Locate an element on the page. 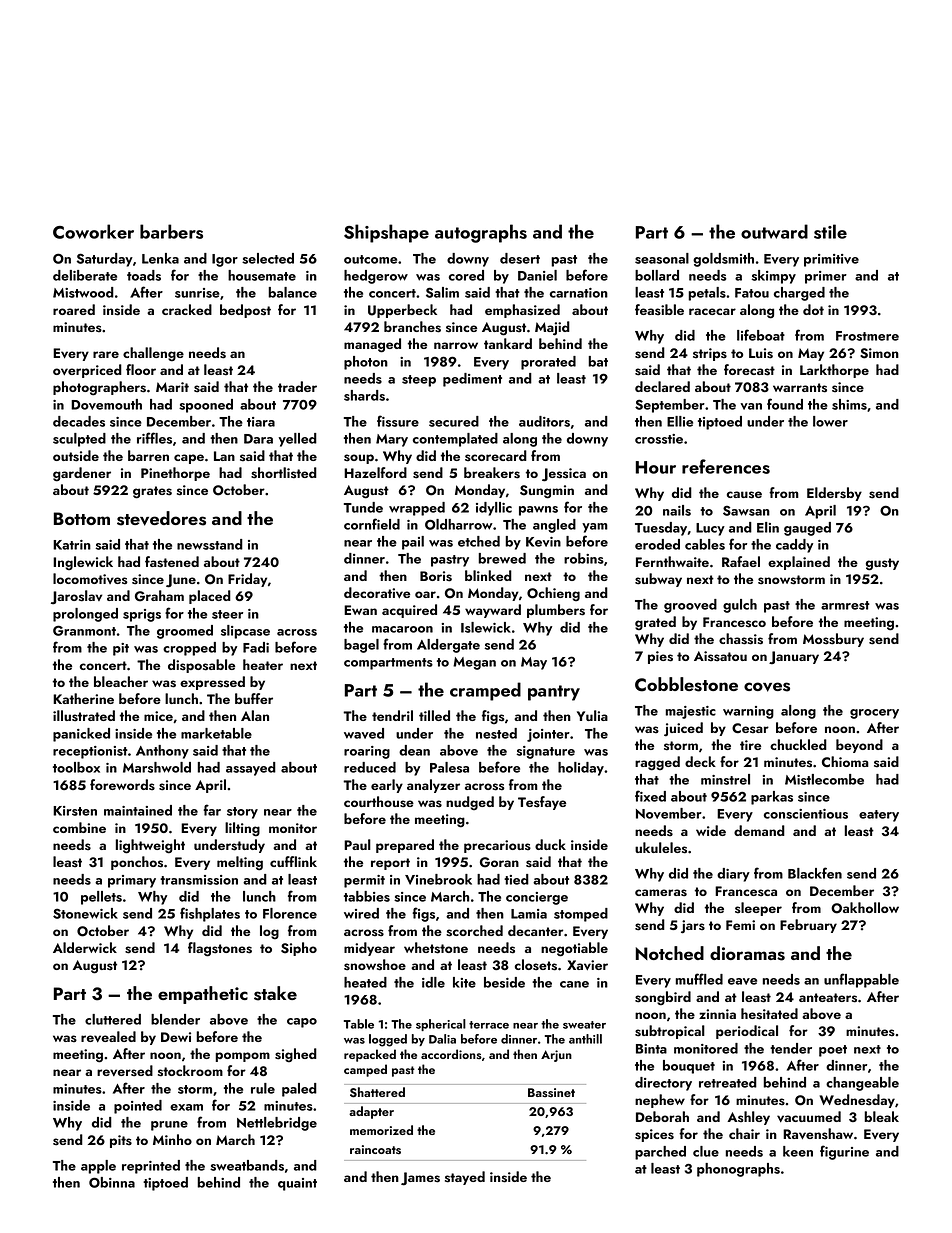 Image resolution: width=952 pixels, height=1233 pixels. desert is located at coordinates (520, 258).
